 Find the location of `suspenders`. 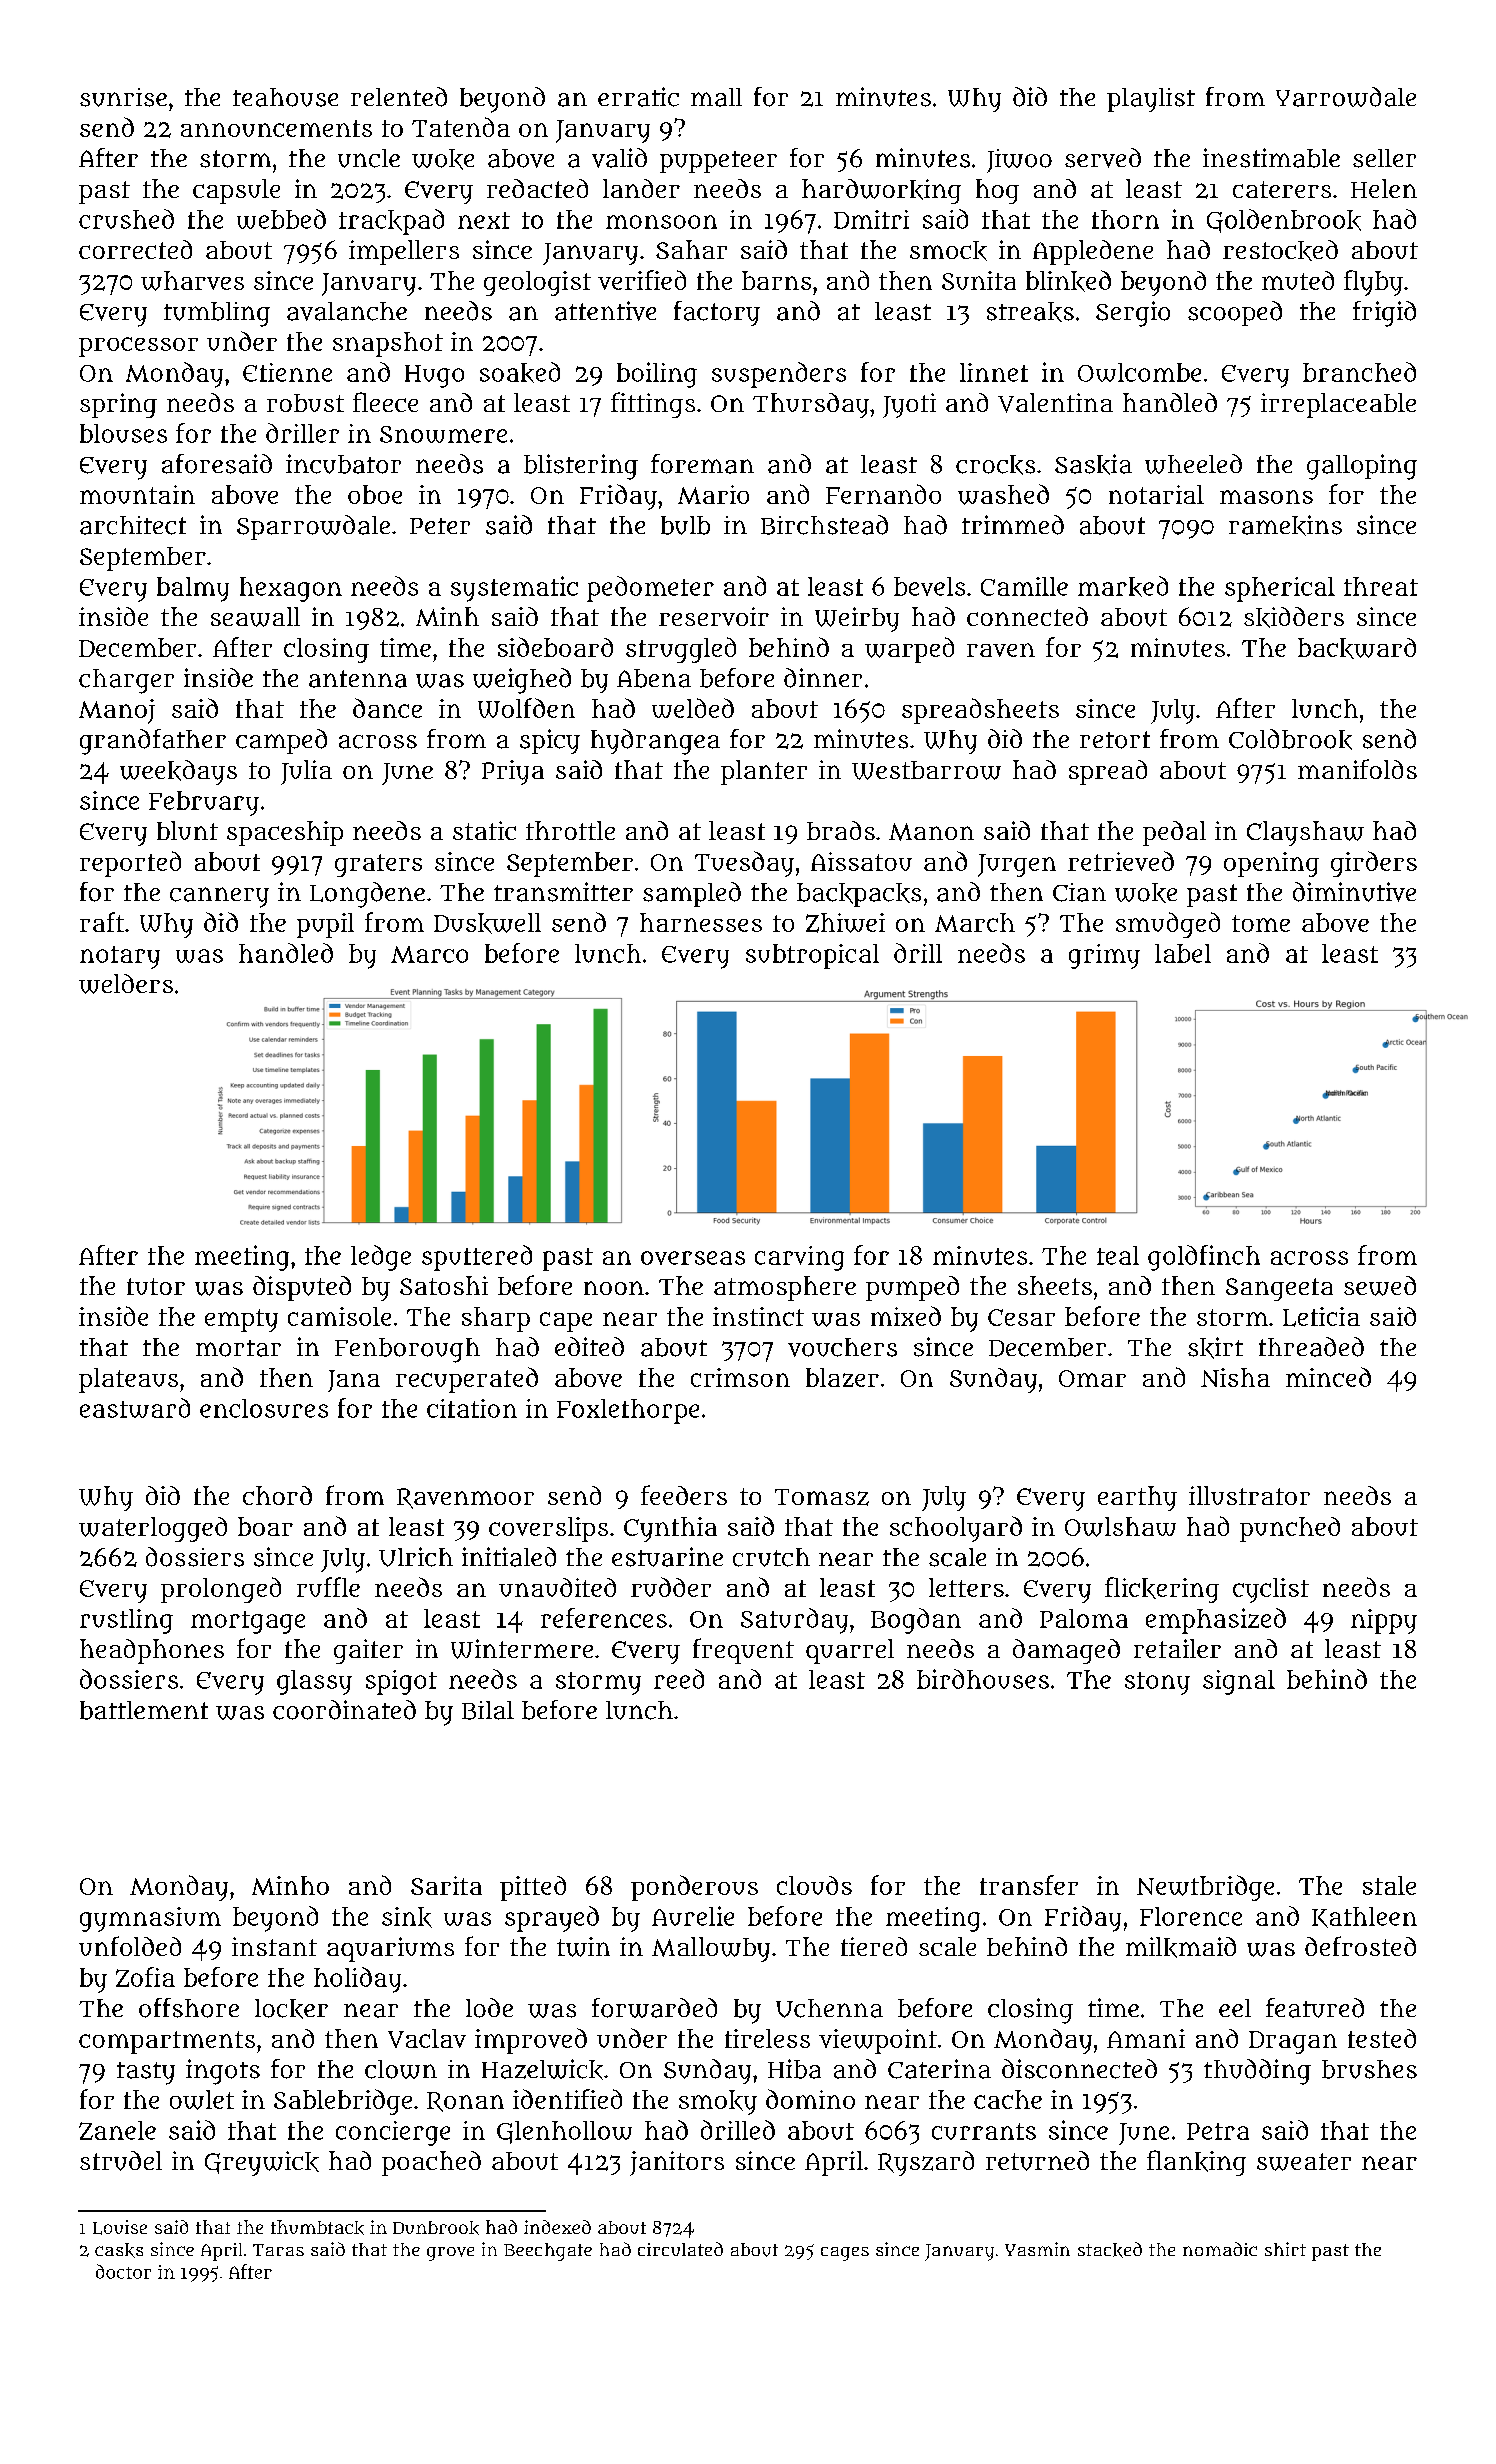

suspenders is located at coordinates (779, 375).
